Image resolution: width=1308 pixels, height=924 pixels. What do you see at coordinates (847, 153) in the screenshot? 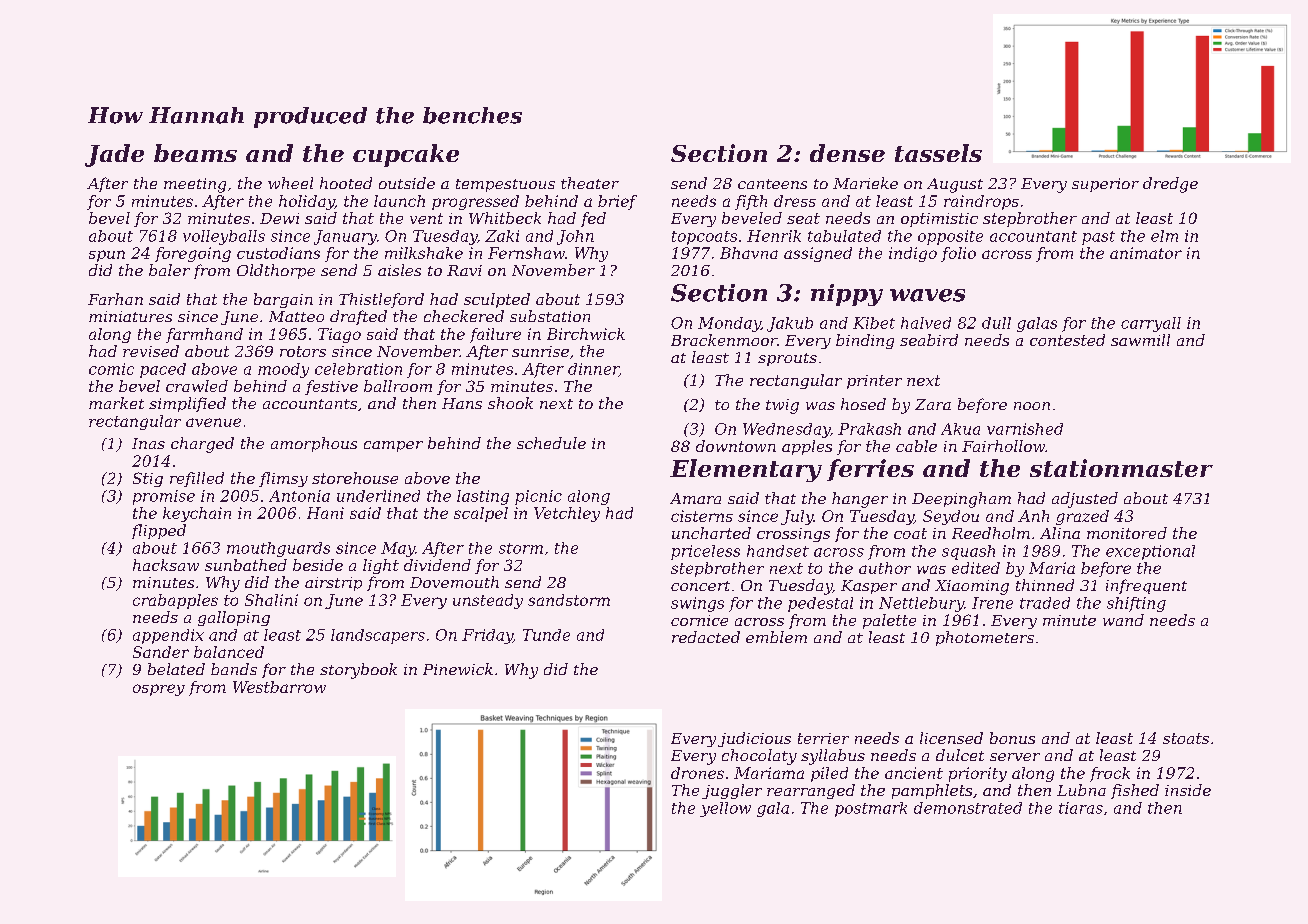
I see `dense` at bounding box center [847, 153].
